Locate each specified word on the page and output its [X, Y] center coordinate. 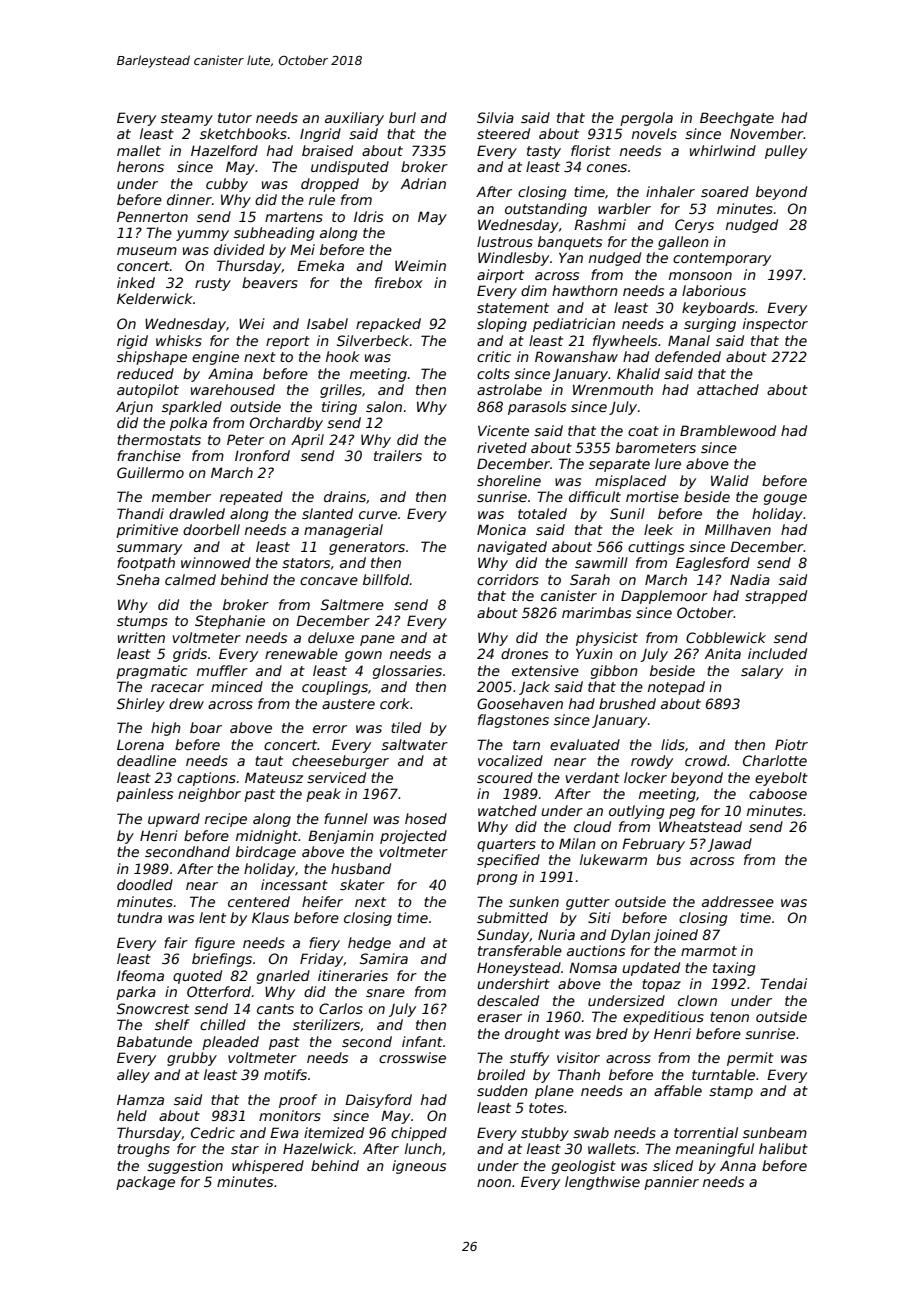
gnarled [283, 977]
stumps [142, 622]
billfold [386, 579]
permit [750, 1059]
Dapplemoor [664, 597]
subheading [274, 234]
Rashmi [600, 224]
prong [497, 879]
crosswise [412, 1057]
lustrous [505, 241]
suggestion [185, 1167]
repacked [388, 325]
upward [174, 820]
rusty [213, 284]
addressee [738, 901]
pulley [786, 152]
